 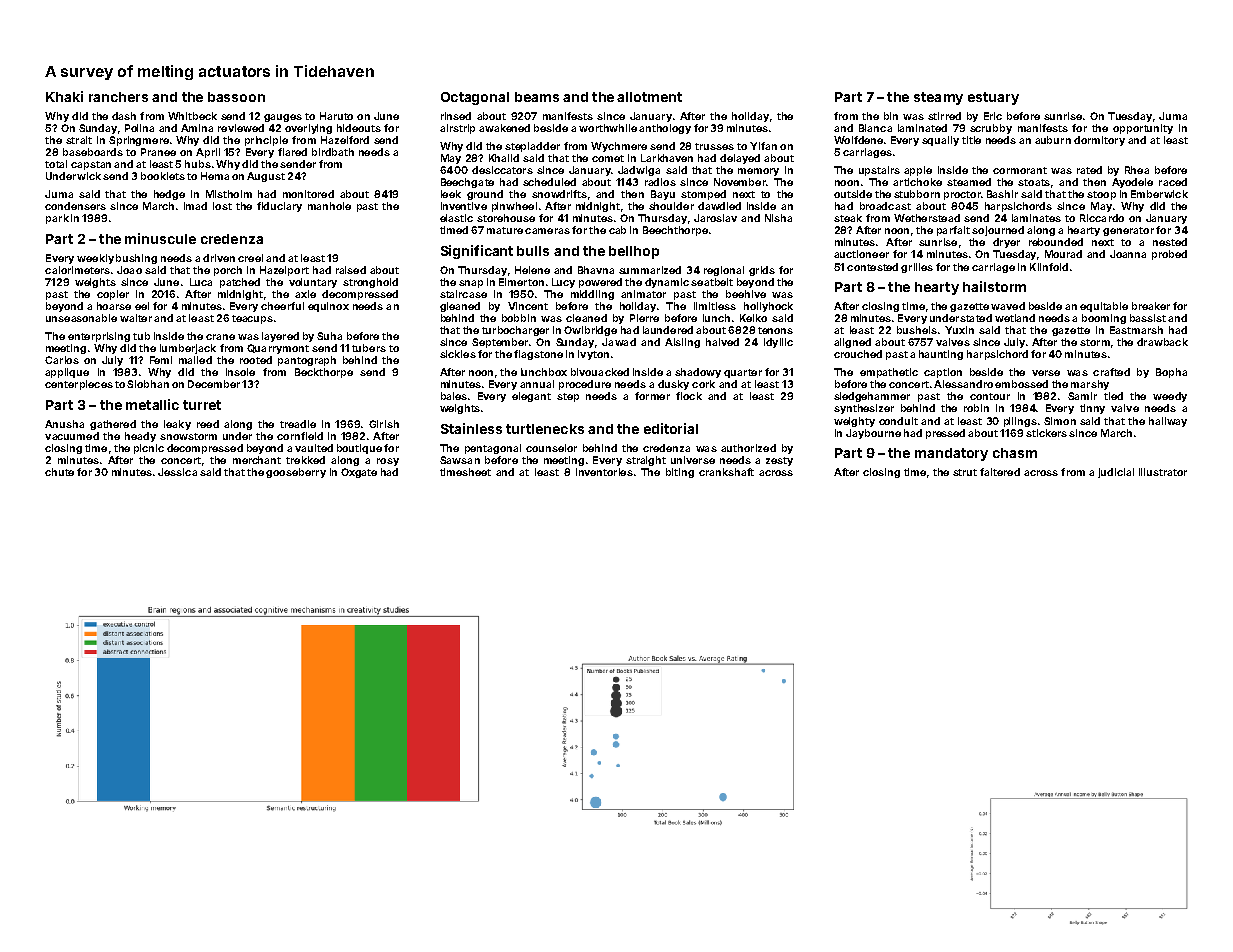 I want to click on opportunity, so click(x=1143, y=129).
